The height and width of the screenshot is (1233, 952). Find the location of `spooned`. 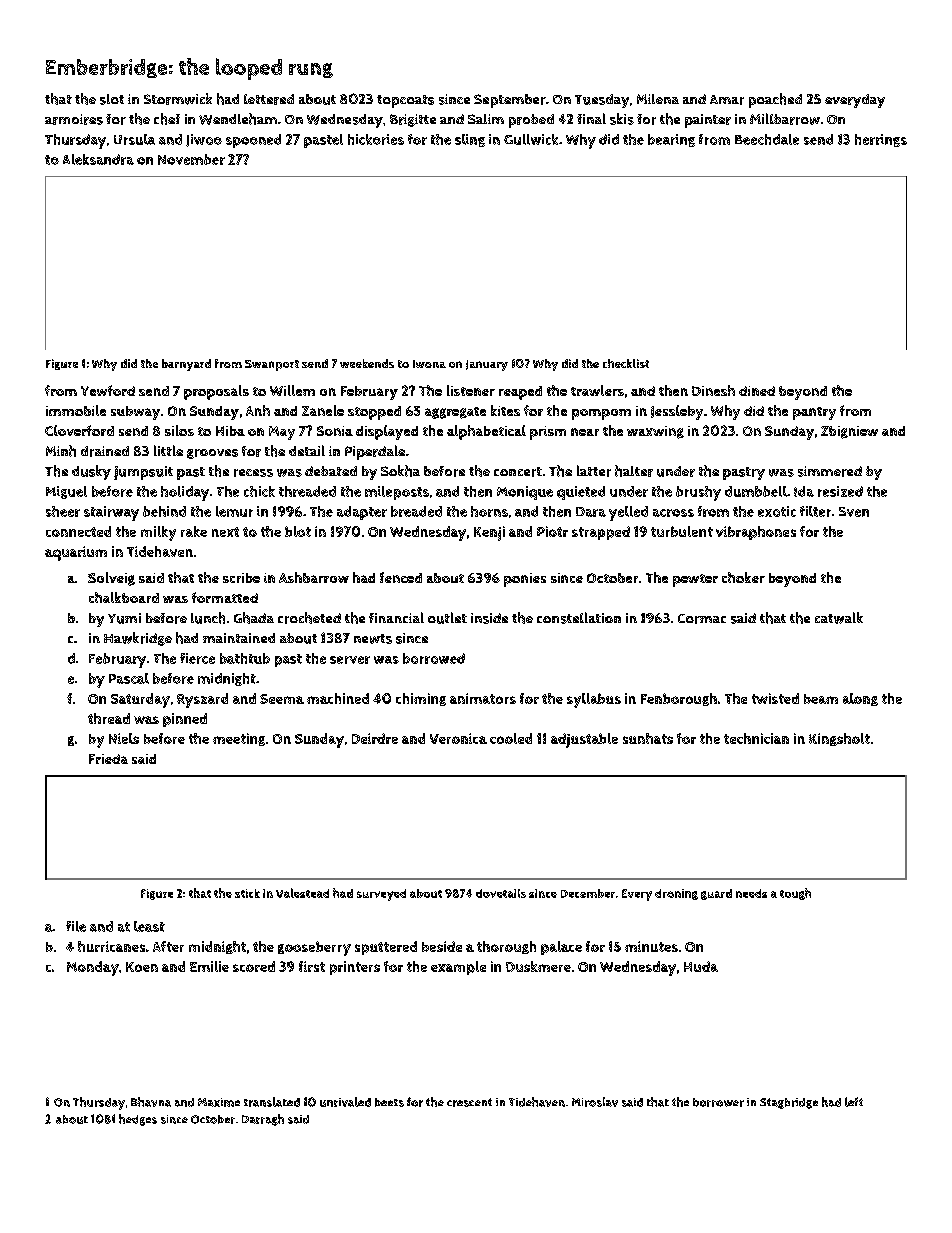

spooned is located at coordinates (253, 141).
